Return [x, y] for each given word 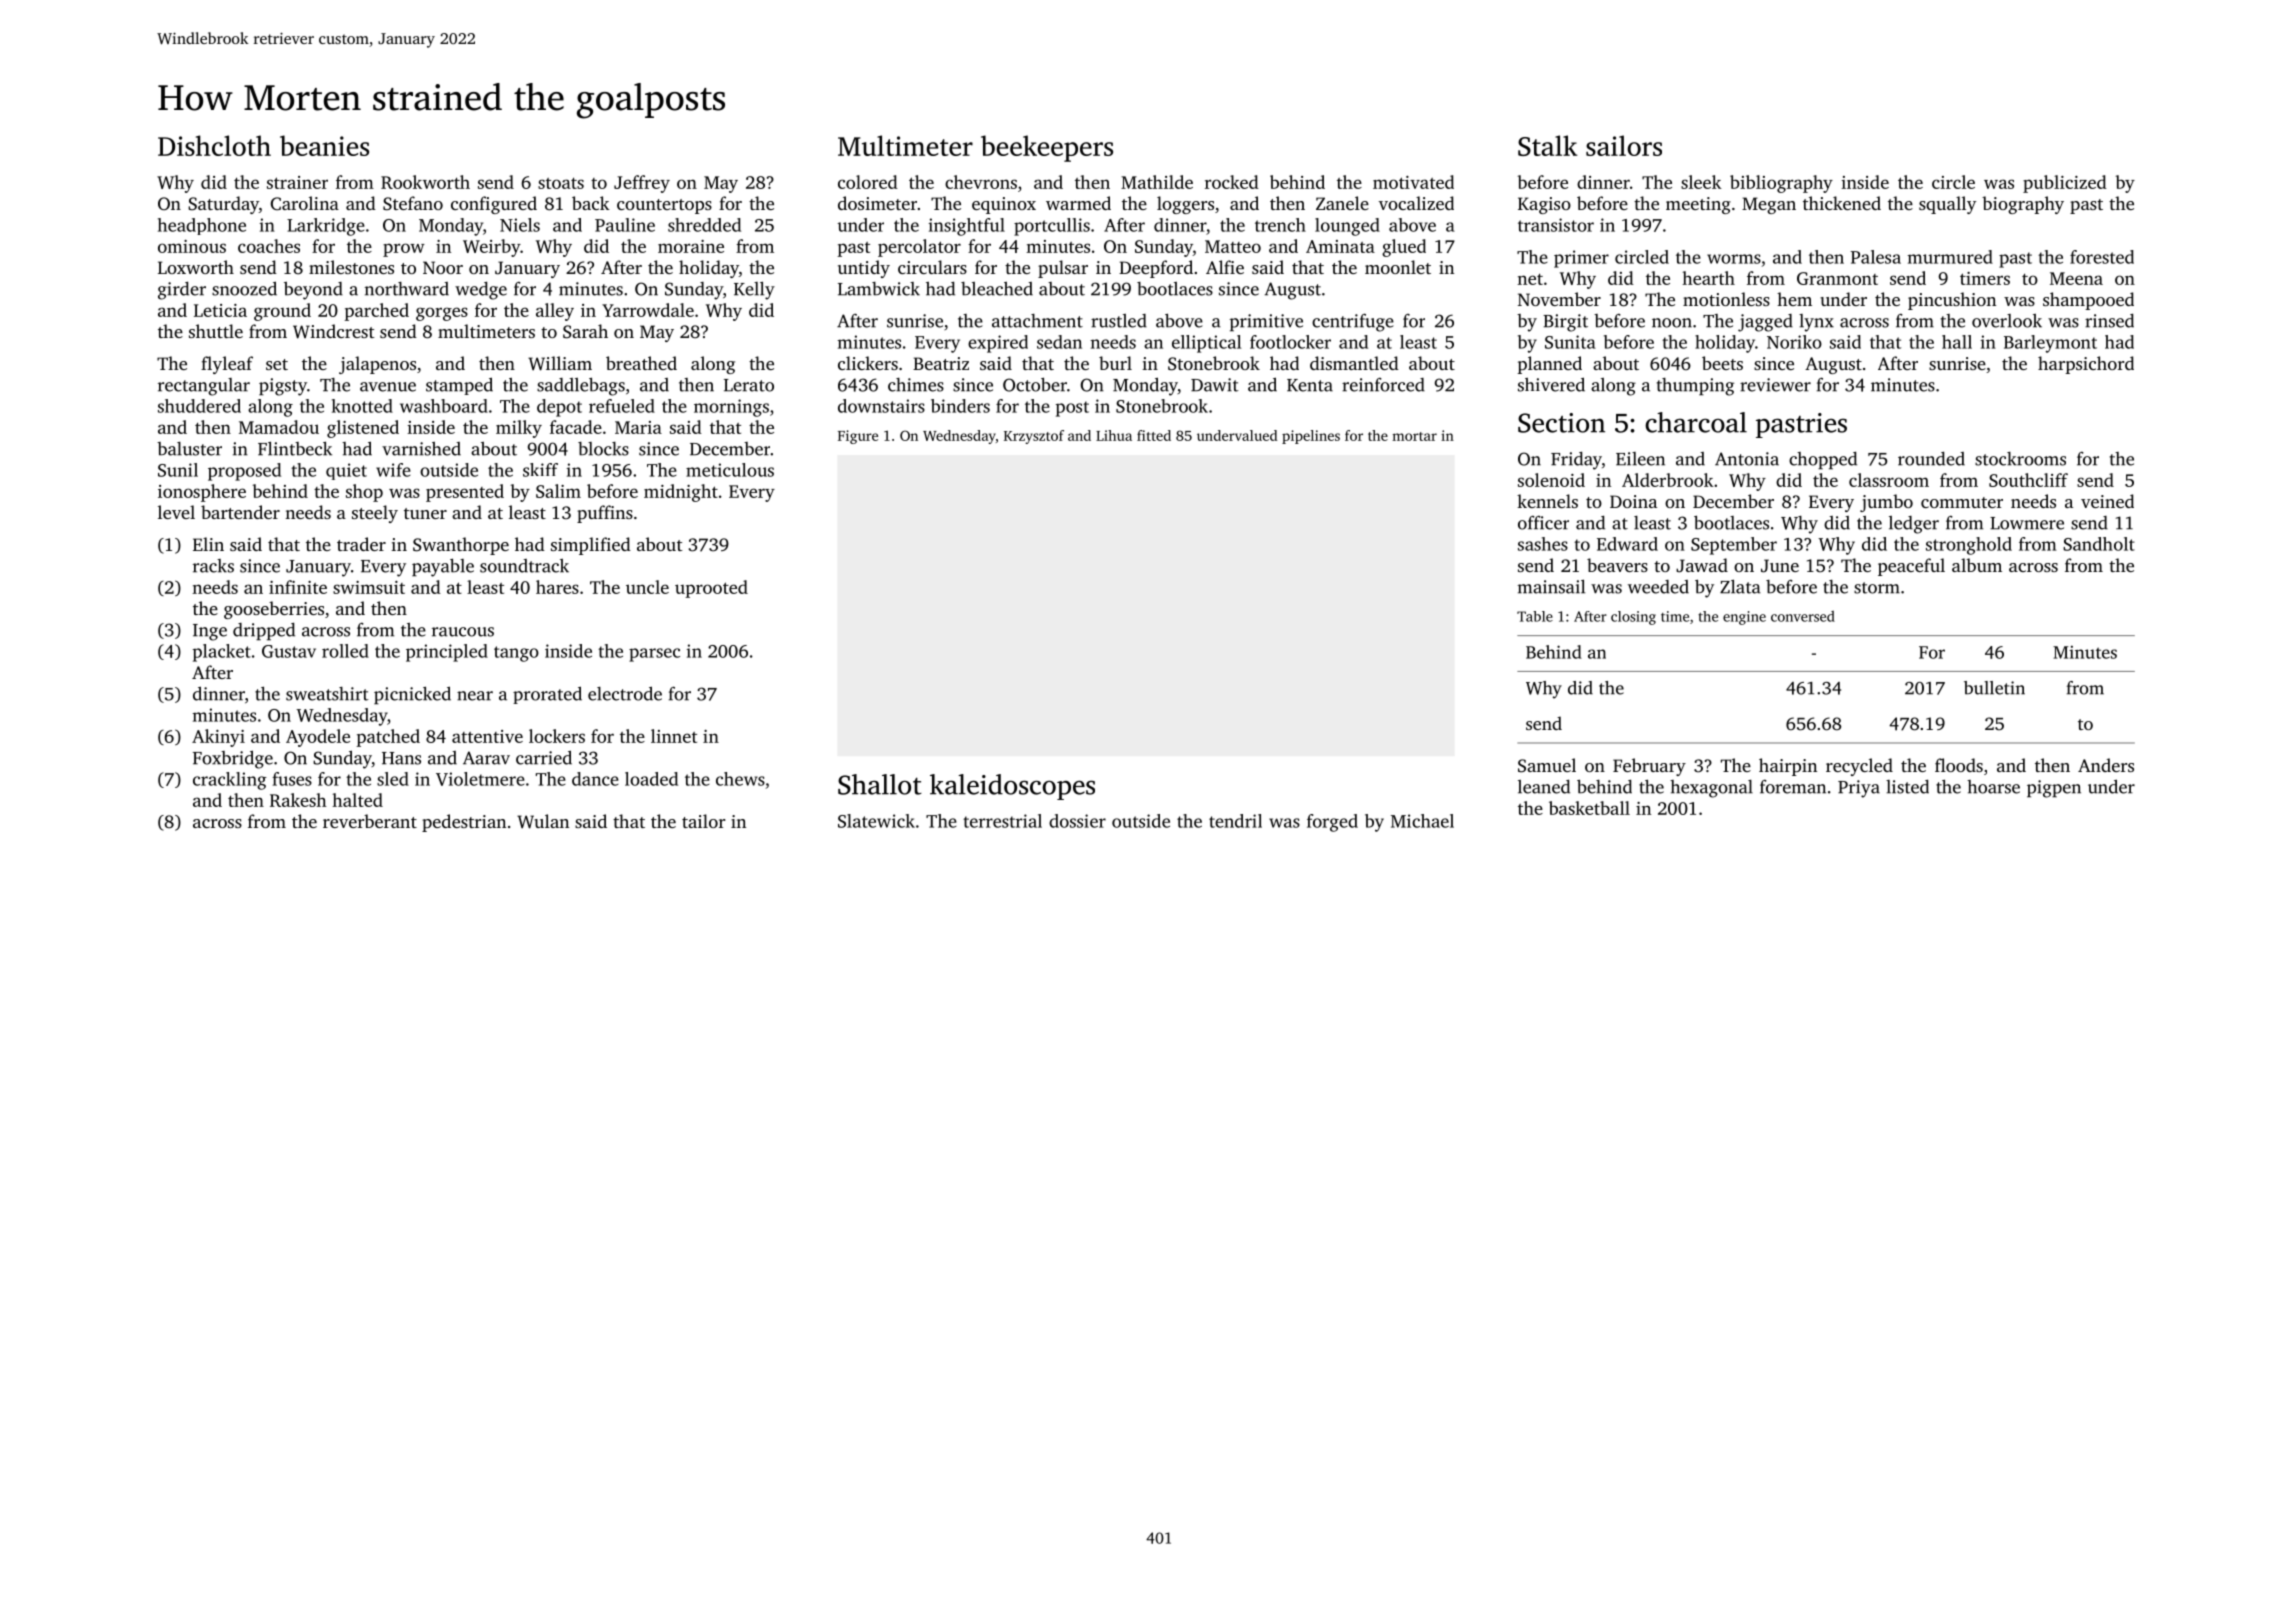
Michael [1422, 821]
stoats [561, 183]
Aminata [1340, 246]
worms [1734, 259]
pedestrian [464, 823]
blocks [603, 449]
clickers [868, 363]
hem [1794, 299]
